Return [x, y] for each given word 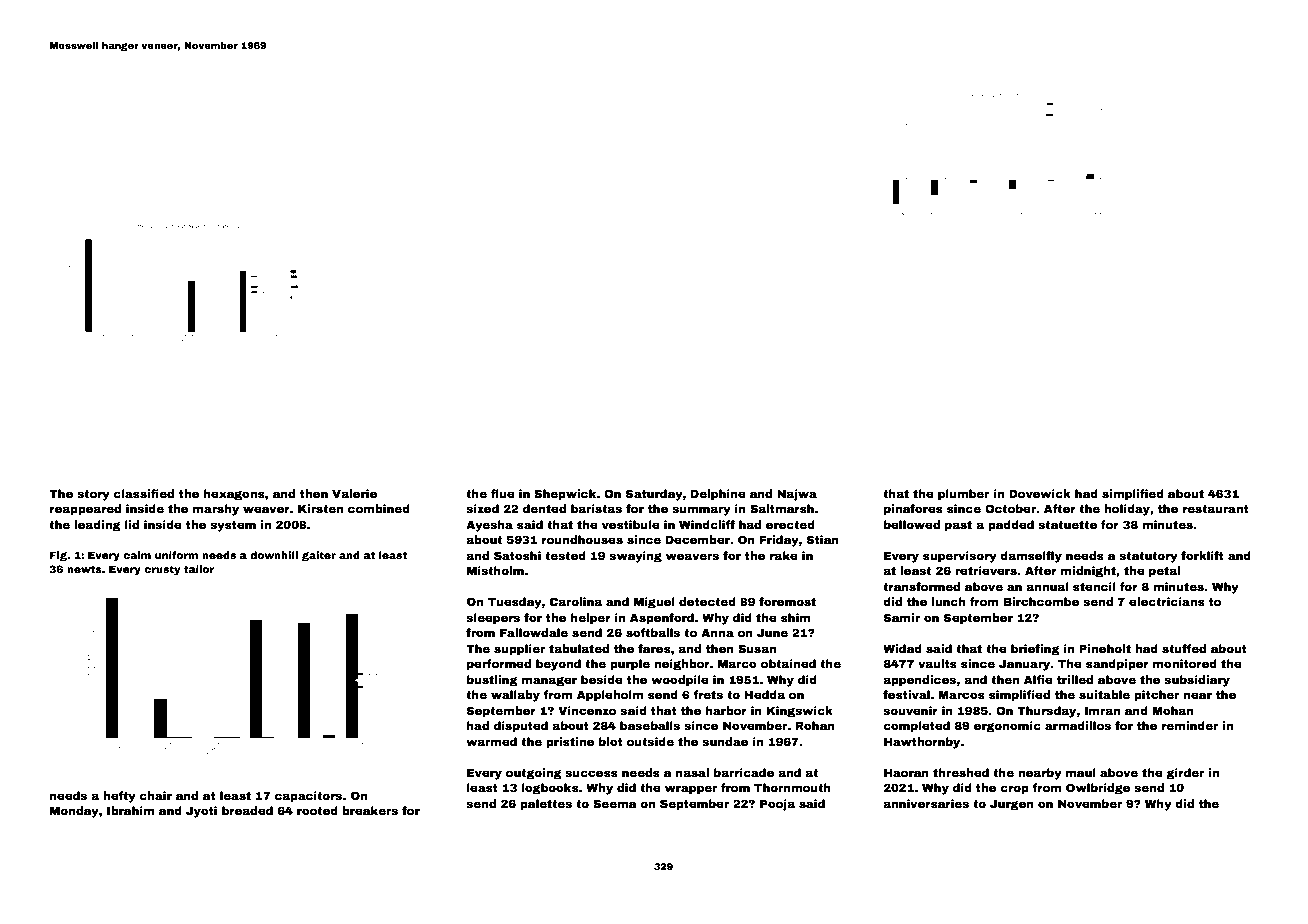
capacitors [308, 797]
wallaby [515, 696]
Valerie [354, 493]
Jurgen [1012, 805]
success [591, 773]
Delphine [718, 495]
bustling [492, 681]
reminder [1190, 725]
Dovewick [1040, 493]
